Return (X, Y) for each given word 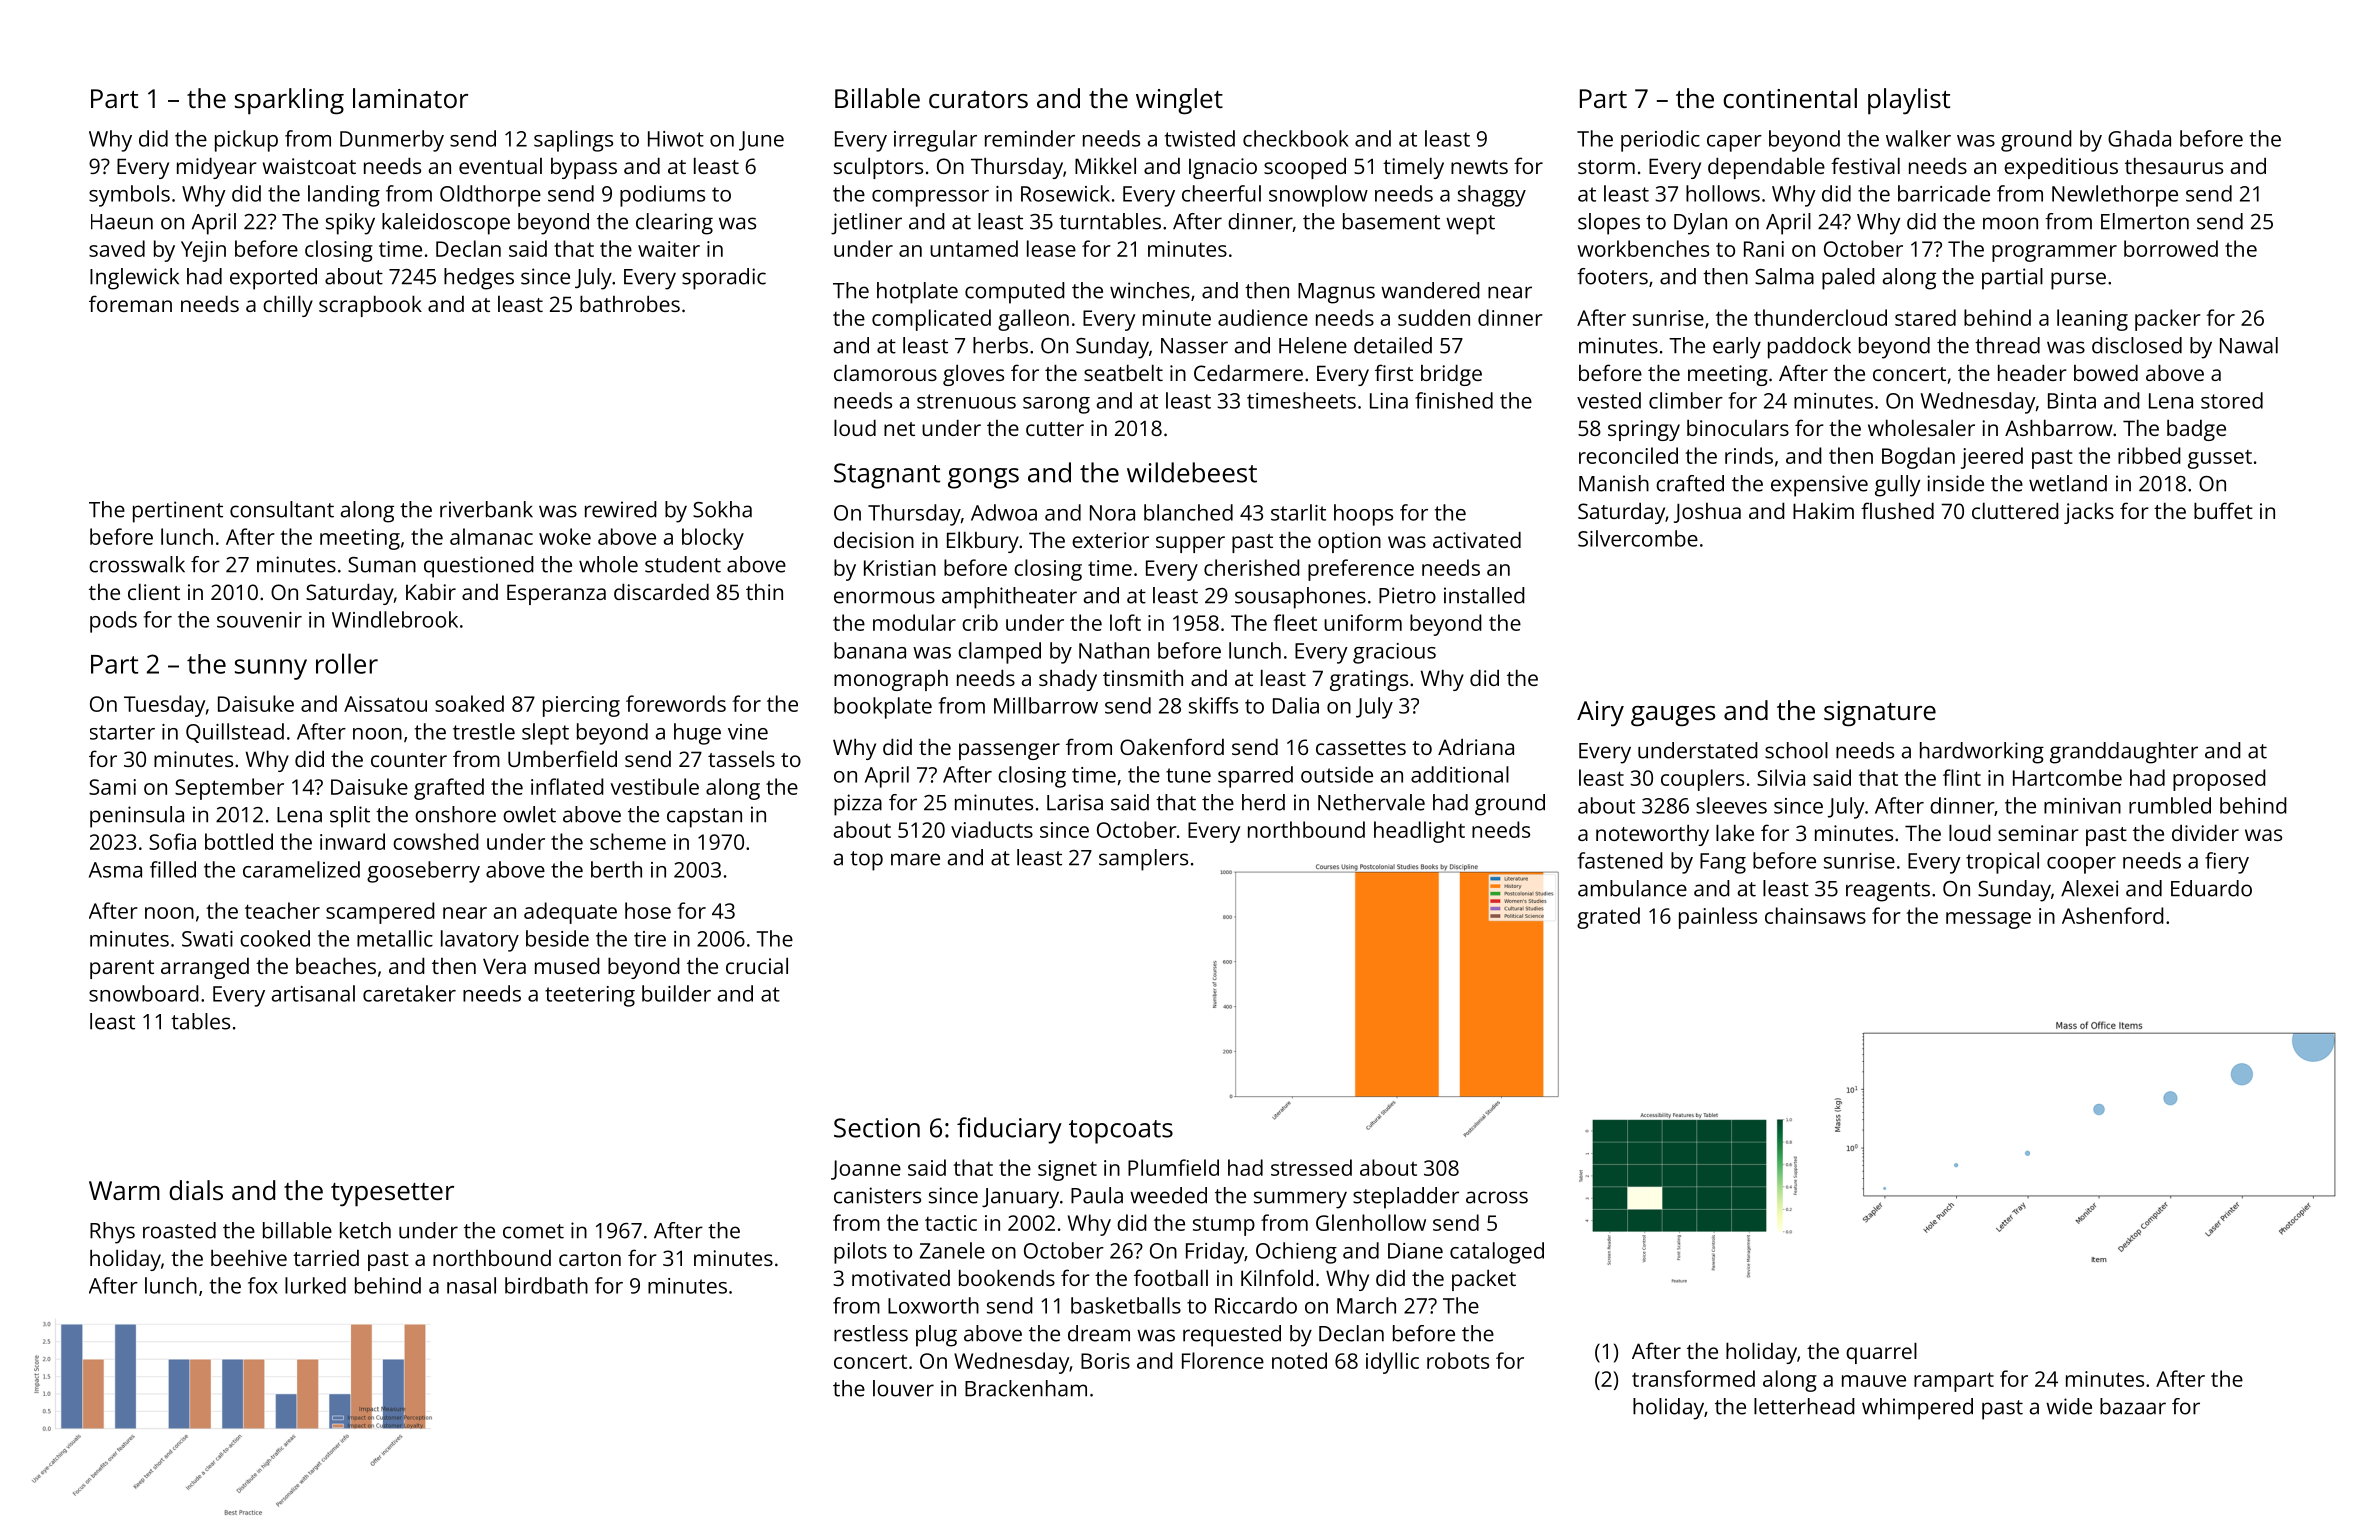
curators (978, 99)
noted (1299, 1360)
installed (1484, 595)
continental (1790, 98)
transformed (1693, 1378)
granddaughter (2124, 753)
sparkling (289, 101)
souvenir (259, 620)
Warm (124, 1190)
